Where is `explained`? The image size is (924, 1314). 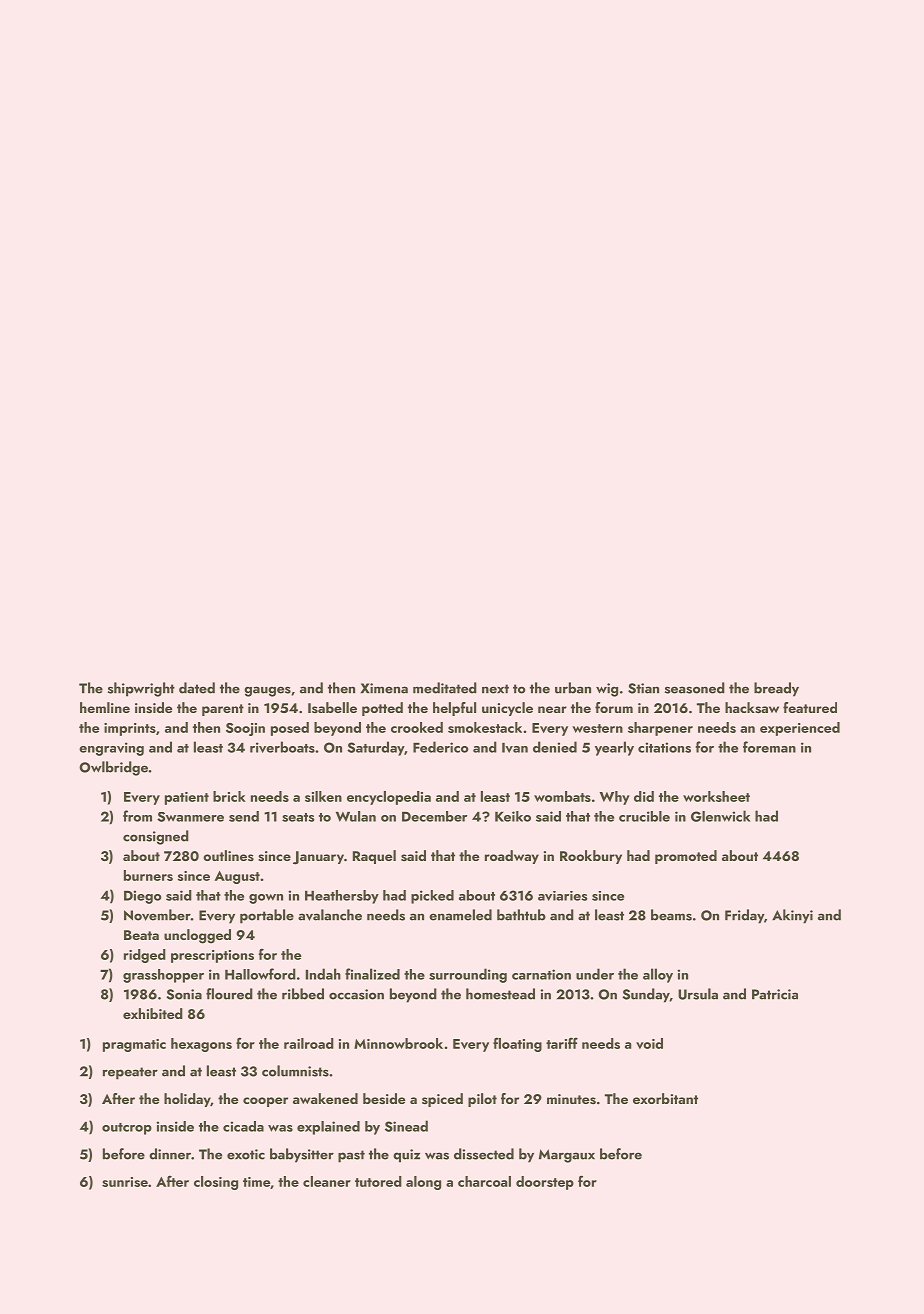 explained is located at coordinates (328, 1128).
